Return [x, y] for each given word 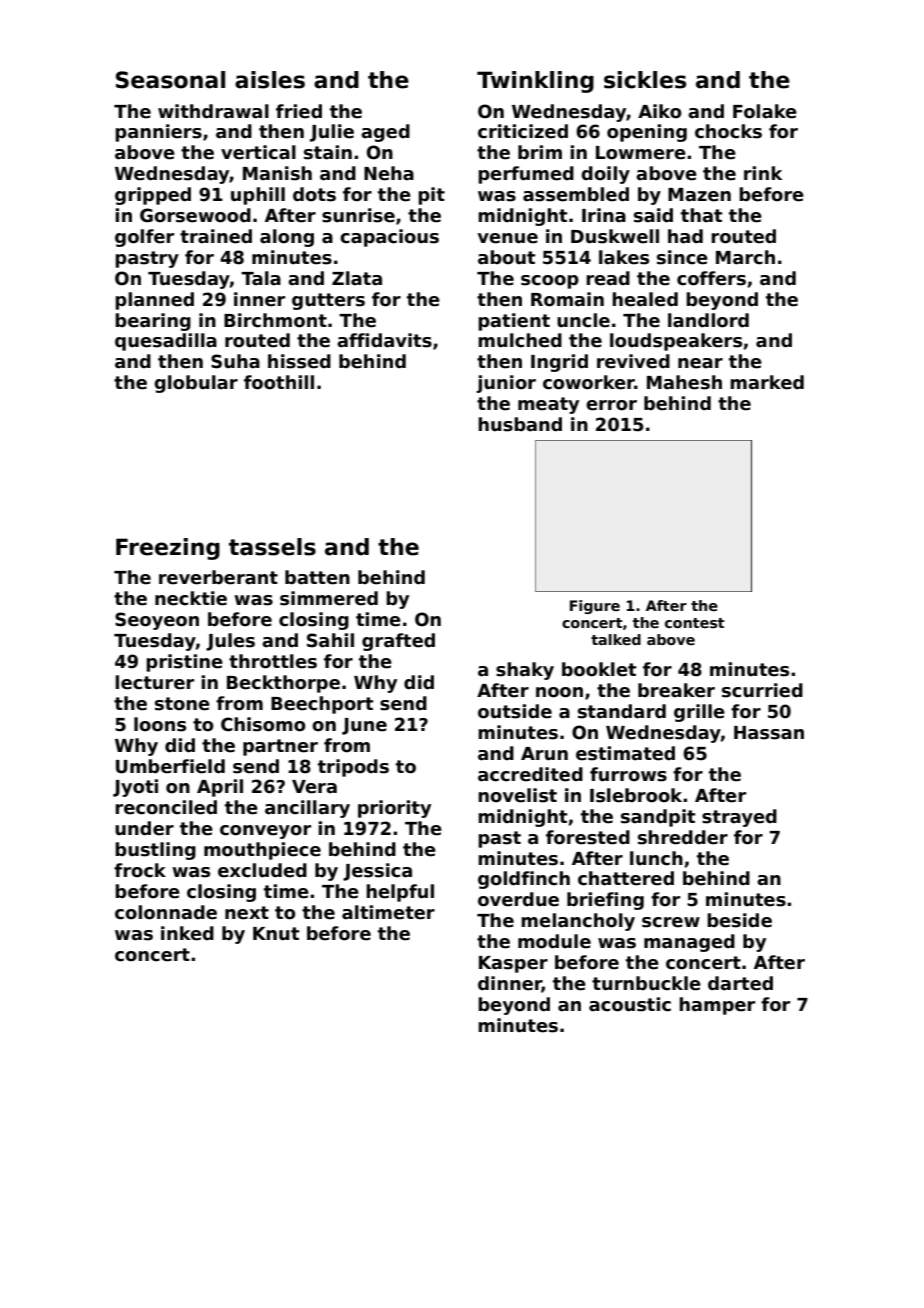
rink [763, 173]
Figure [595, 607]
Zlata [357, 278]
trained [216, 236]
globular [196, 384]
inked [187, 933]
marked [767, 382]
